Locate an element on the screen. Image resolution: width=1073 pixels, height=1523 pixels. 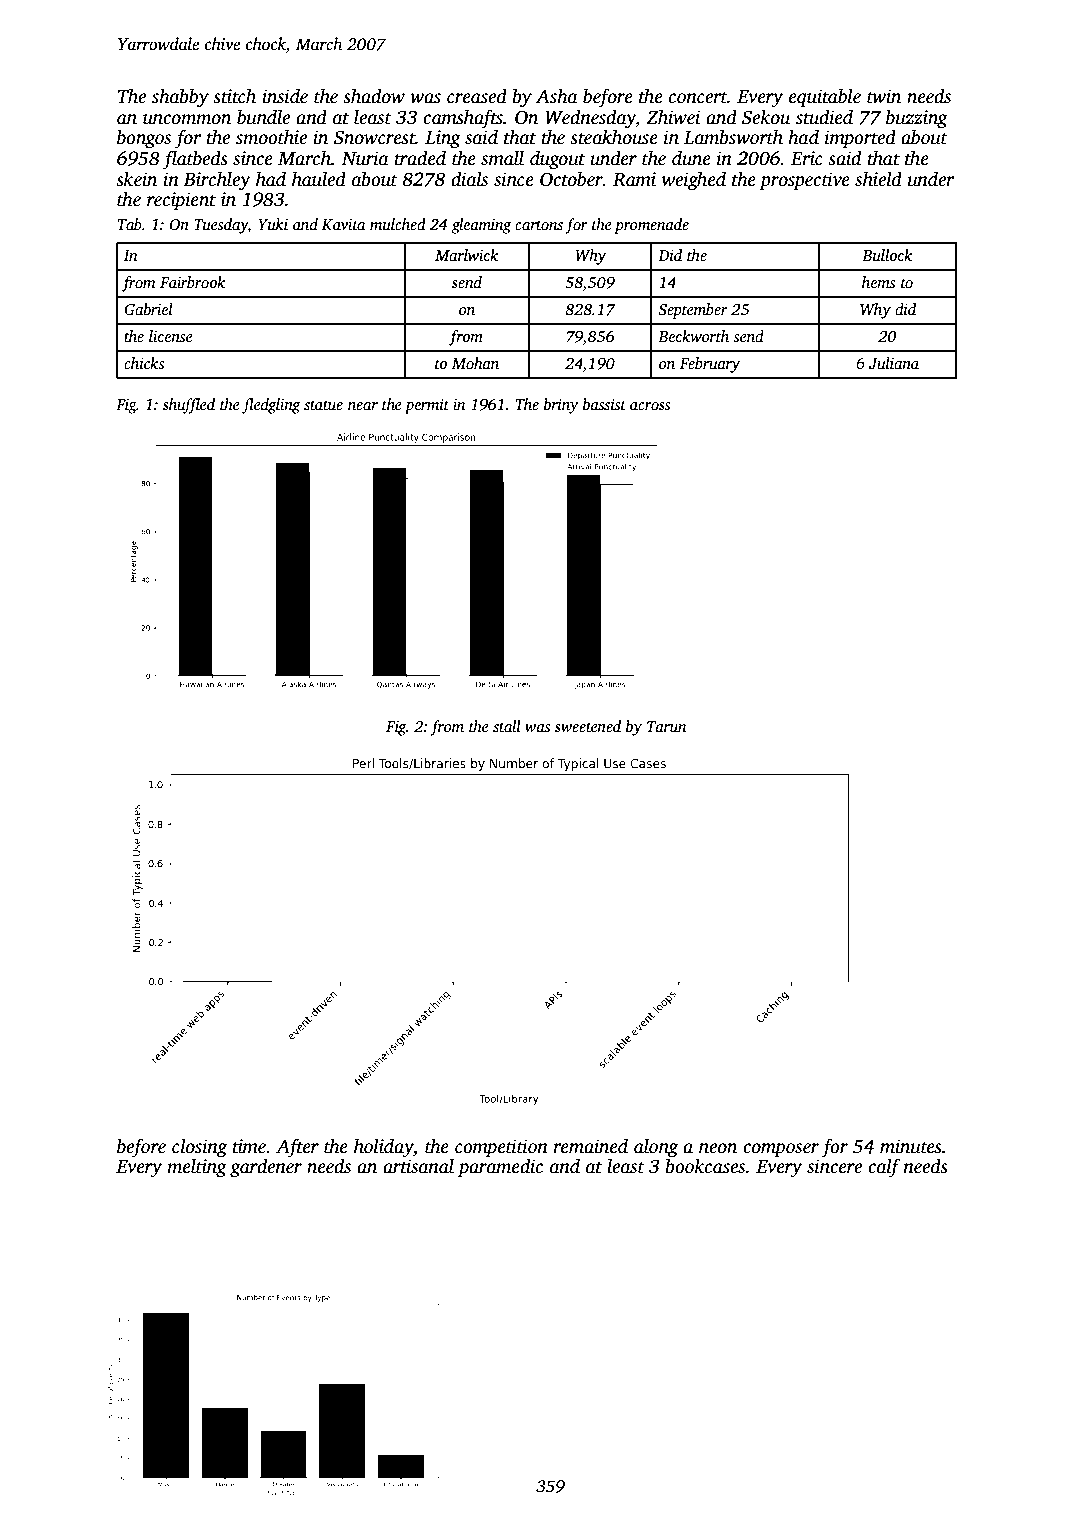
shuffled is located at coordinates (189, 406).
